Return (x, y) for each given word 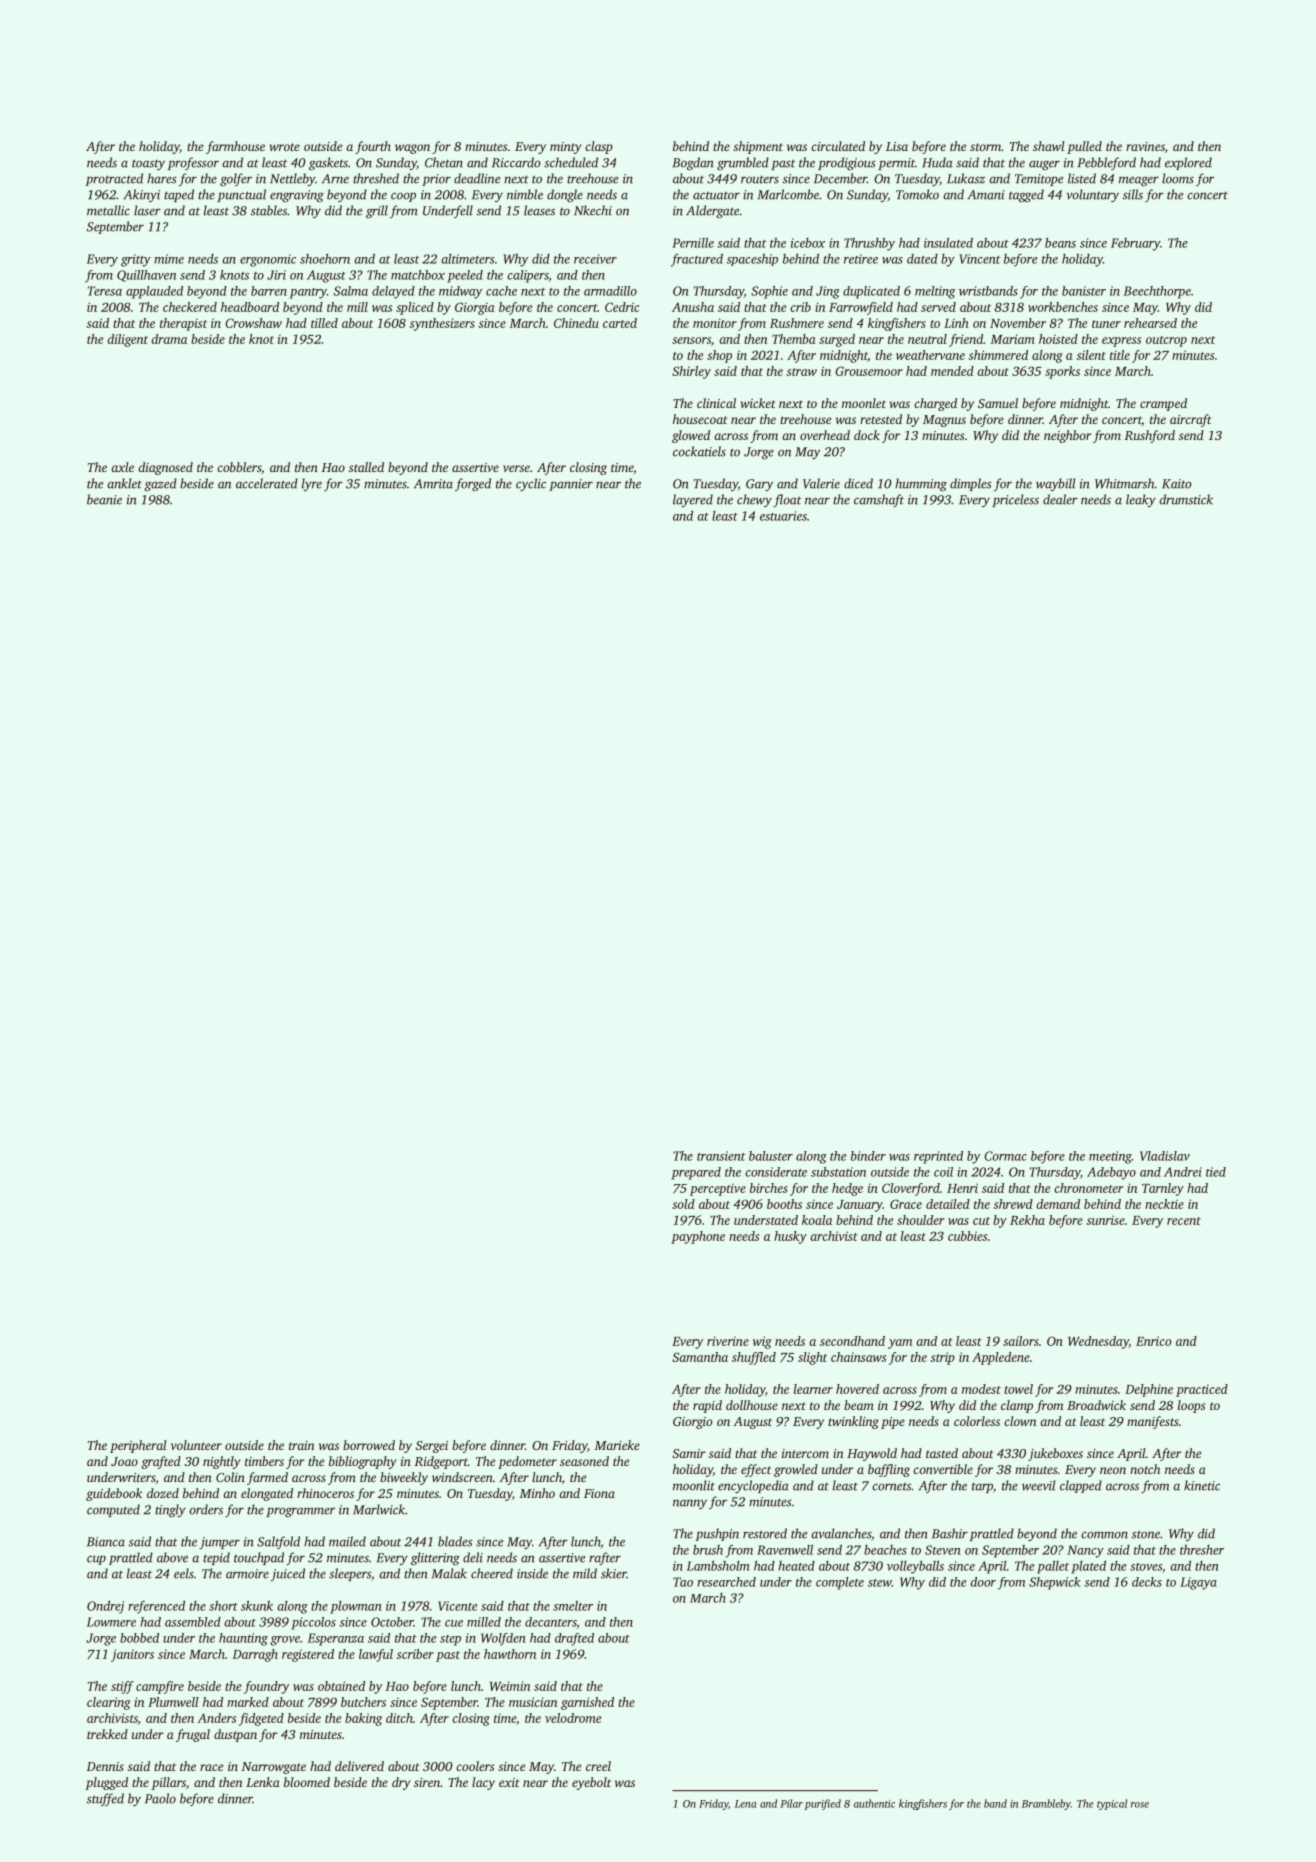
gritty (136, 260)
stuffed (105, 1799)
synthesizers (442, 324)
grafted (161, 1462)
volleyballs (915, 1567)
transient (721, 1156)
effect (756, 1470)
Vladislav (1165, 1156)
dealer (1060, 499)
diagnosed (165, 468)
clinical (716, 403)
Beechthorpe (1157, 292)
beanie (104, 499)
